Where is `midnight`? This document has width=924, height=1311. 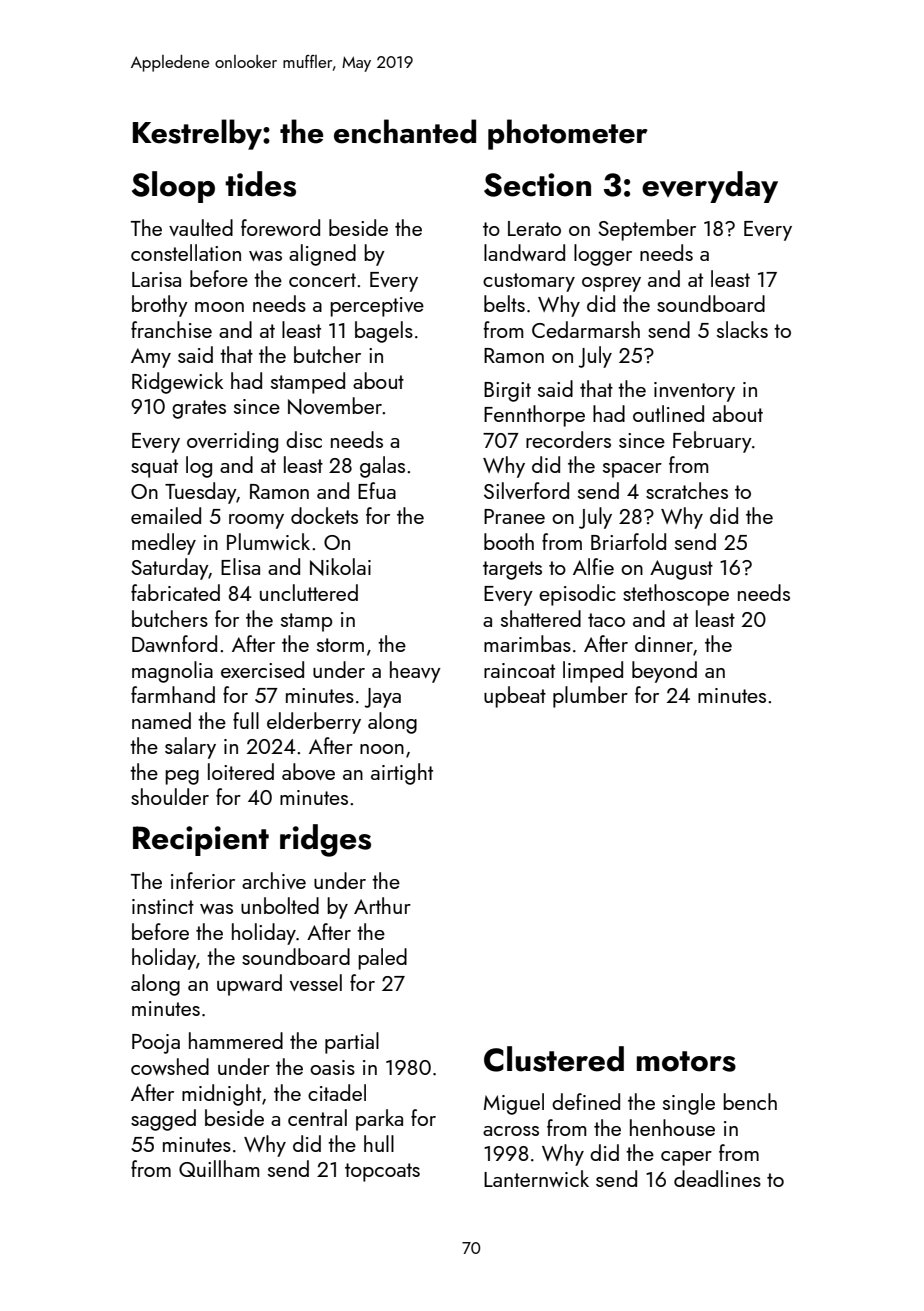 midnight is located at coordinates (221, 1095).
